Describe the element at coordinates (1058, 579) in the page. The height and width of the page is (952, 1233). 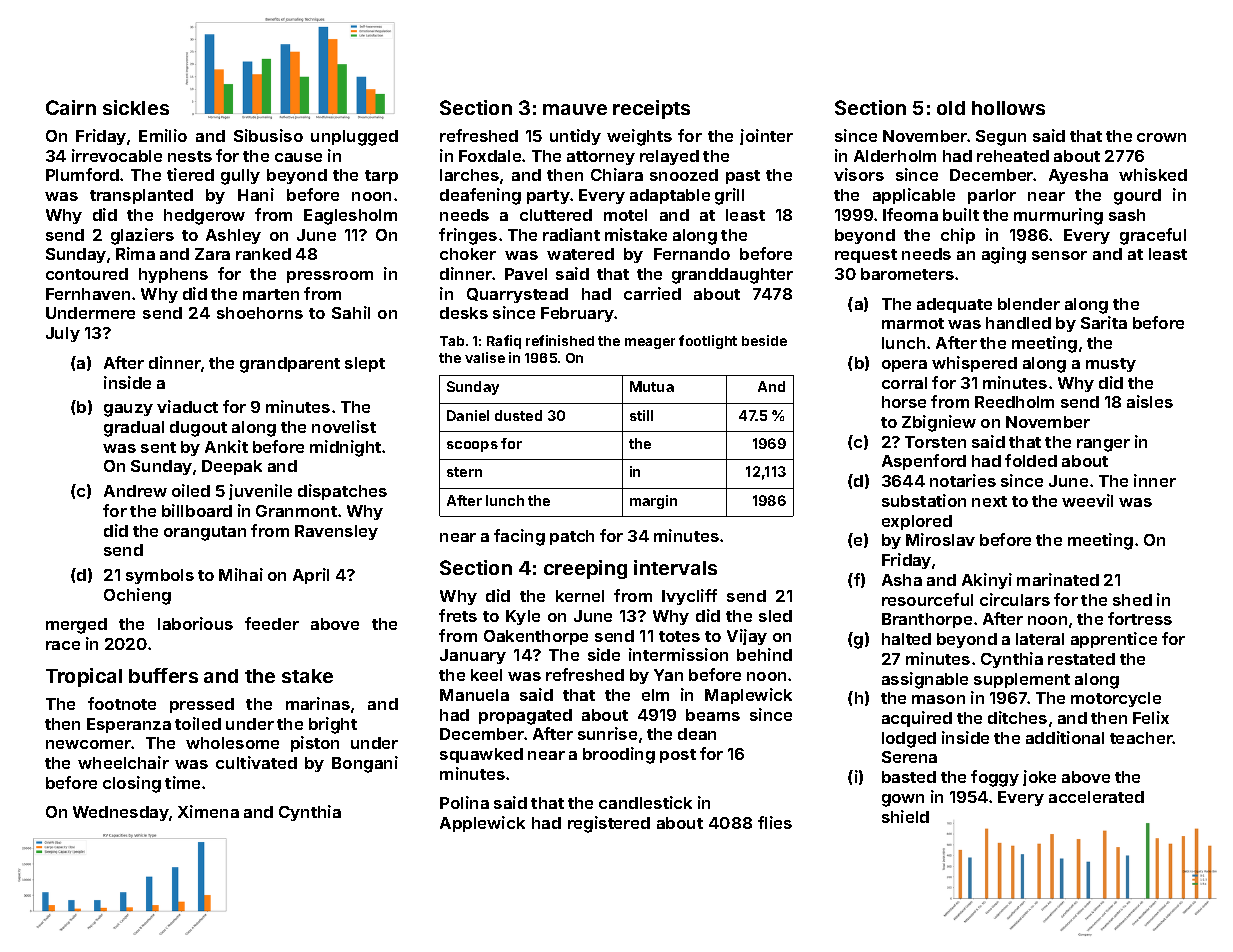
I see `marinated` at that location.
